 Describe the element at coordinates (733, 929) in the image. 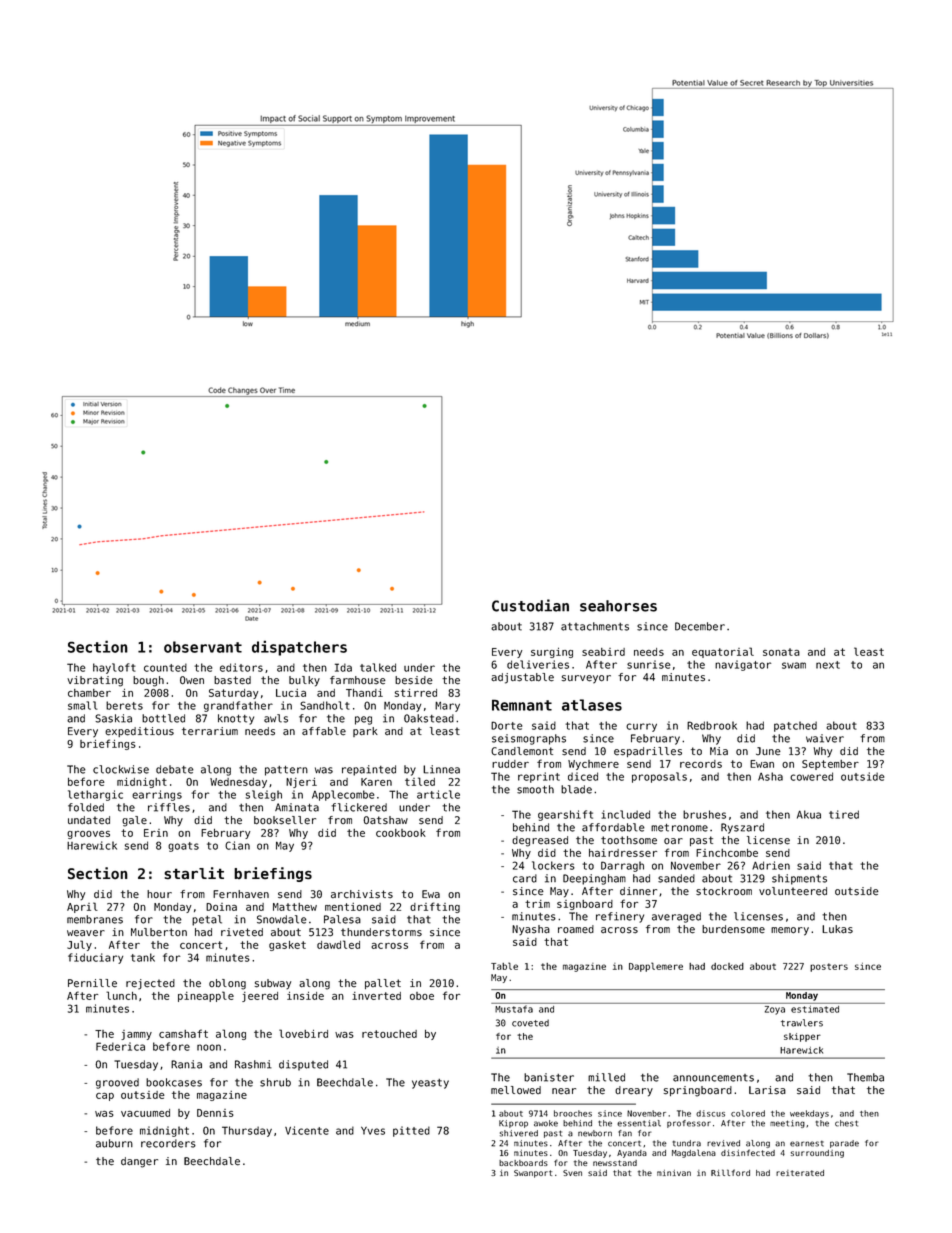

I see `burdensome` at that location.
